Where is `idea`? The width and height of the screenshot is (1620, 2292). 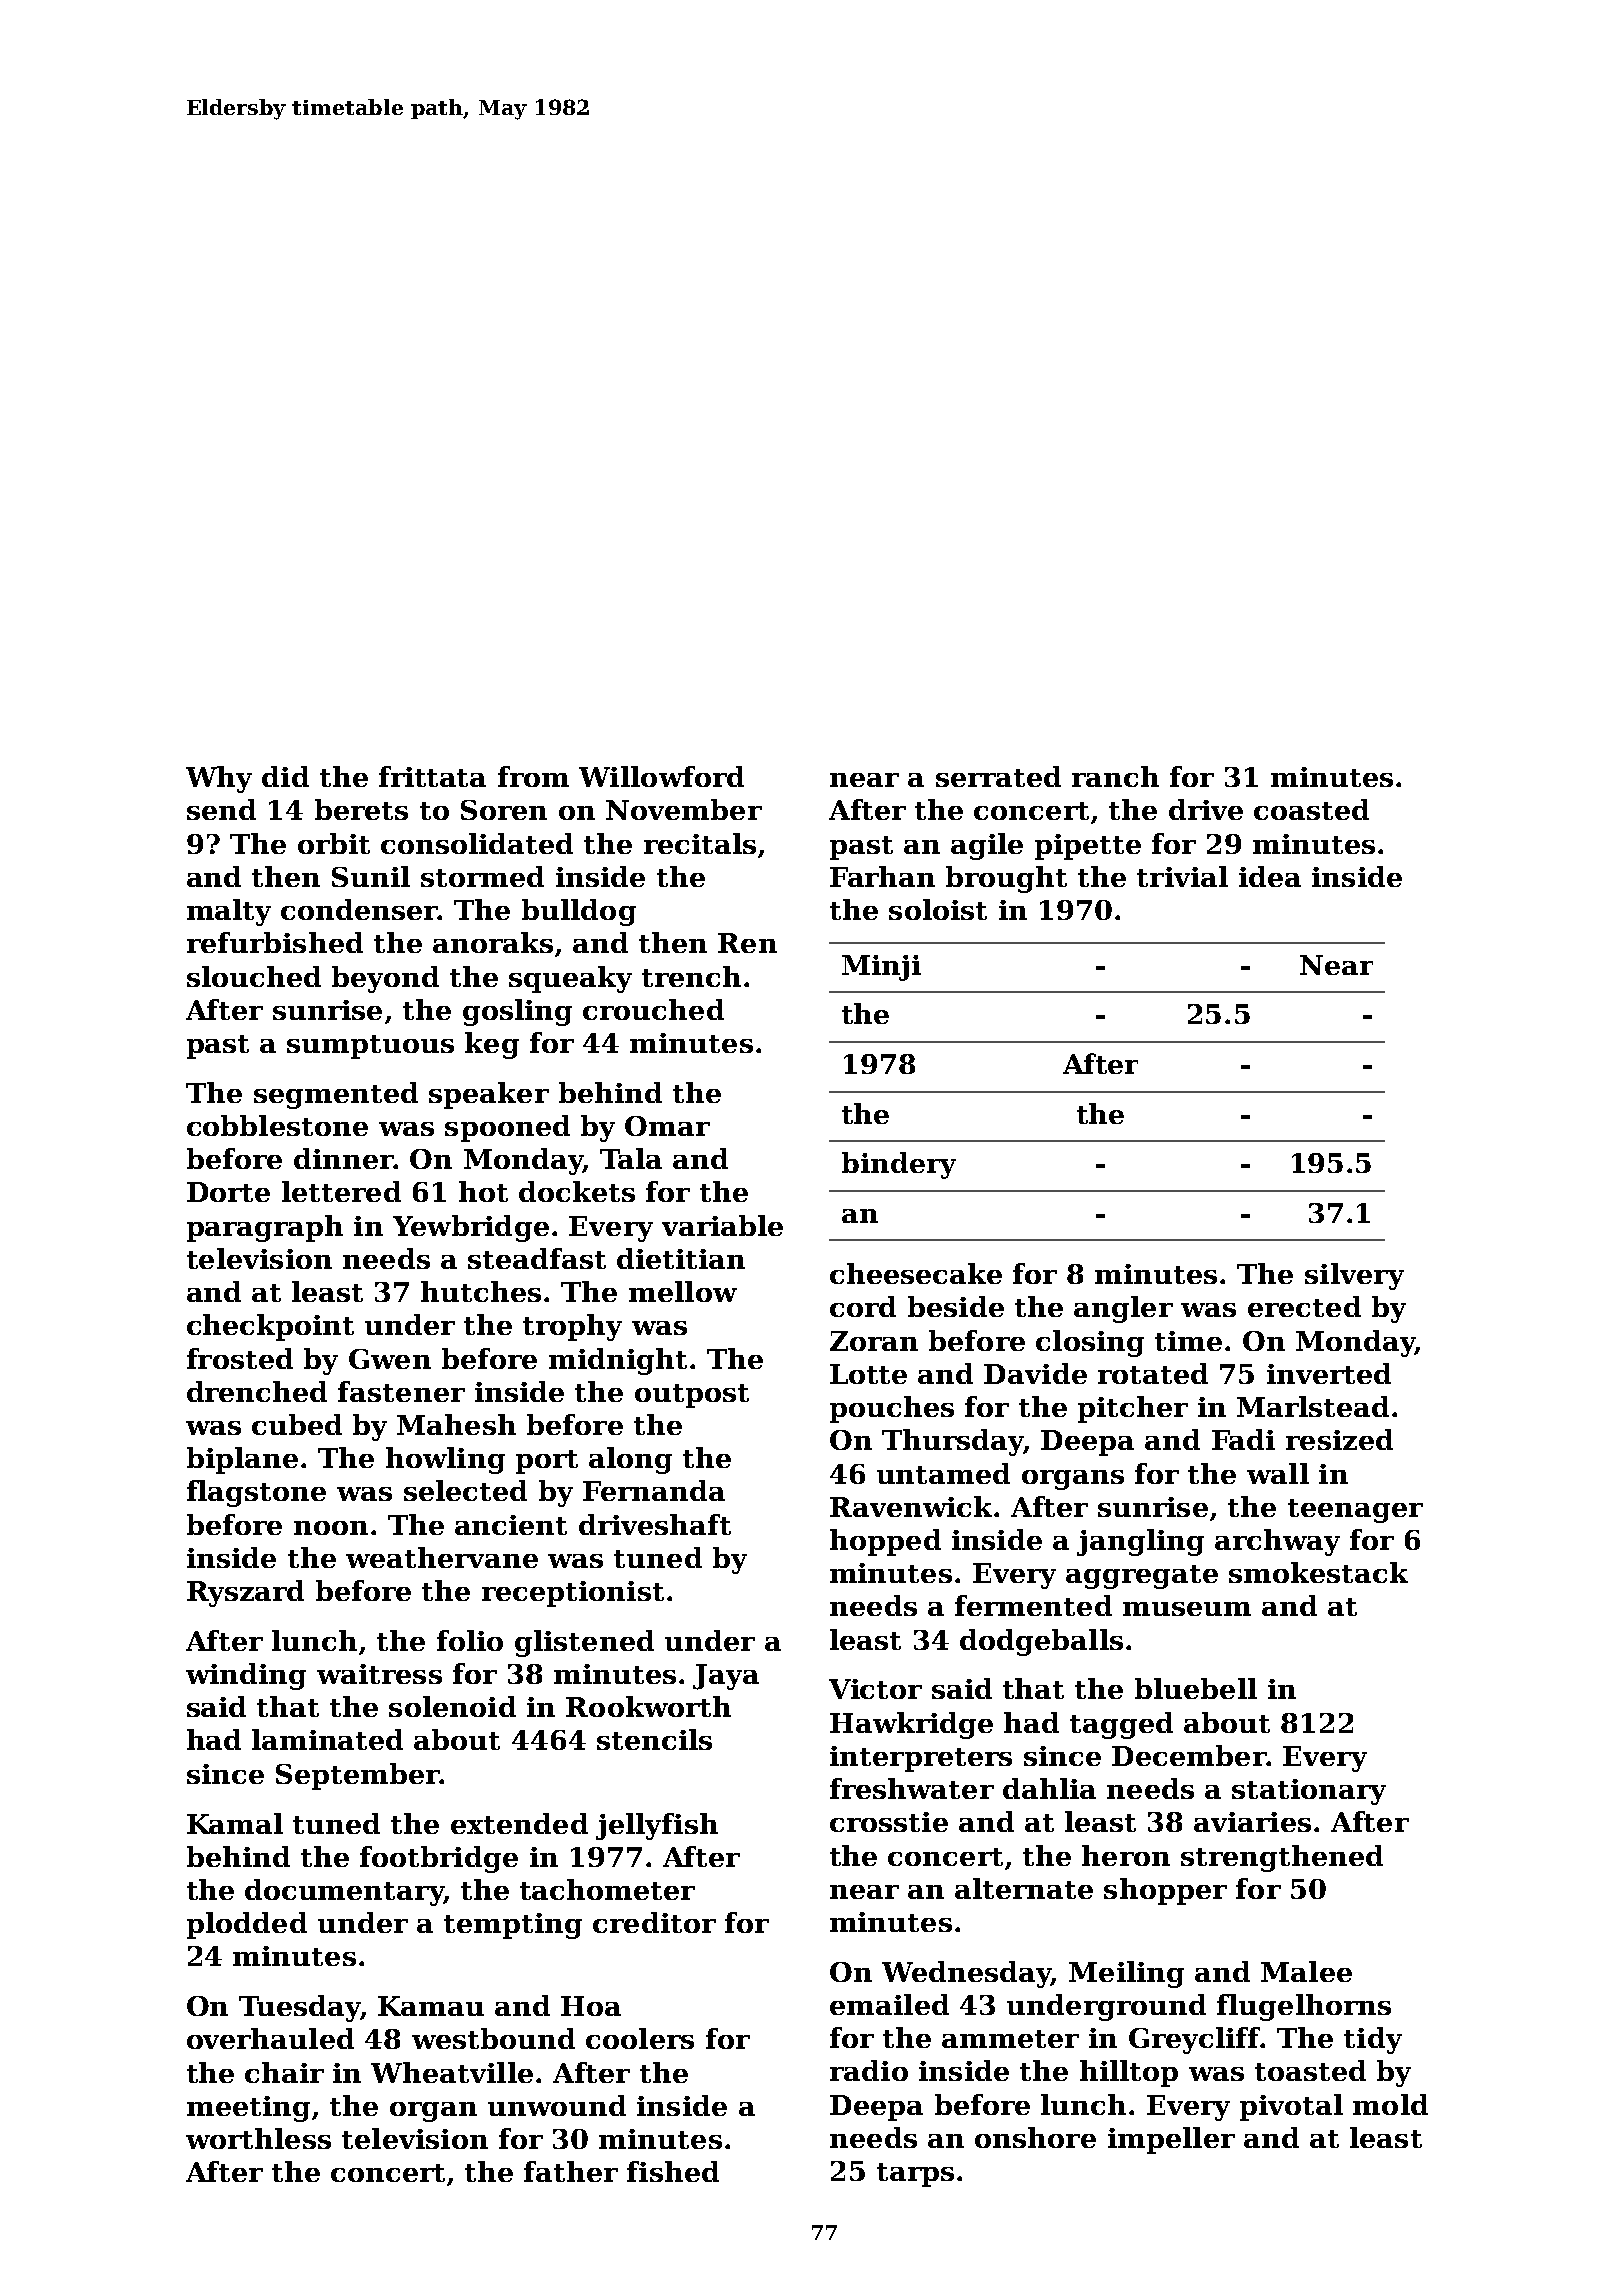 idea is located at coordinates (1270, 876).
